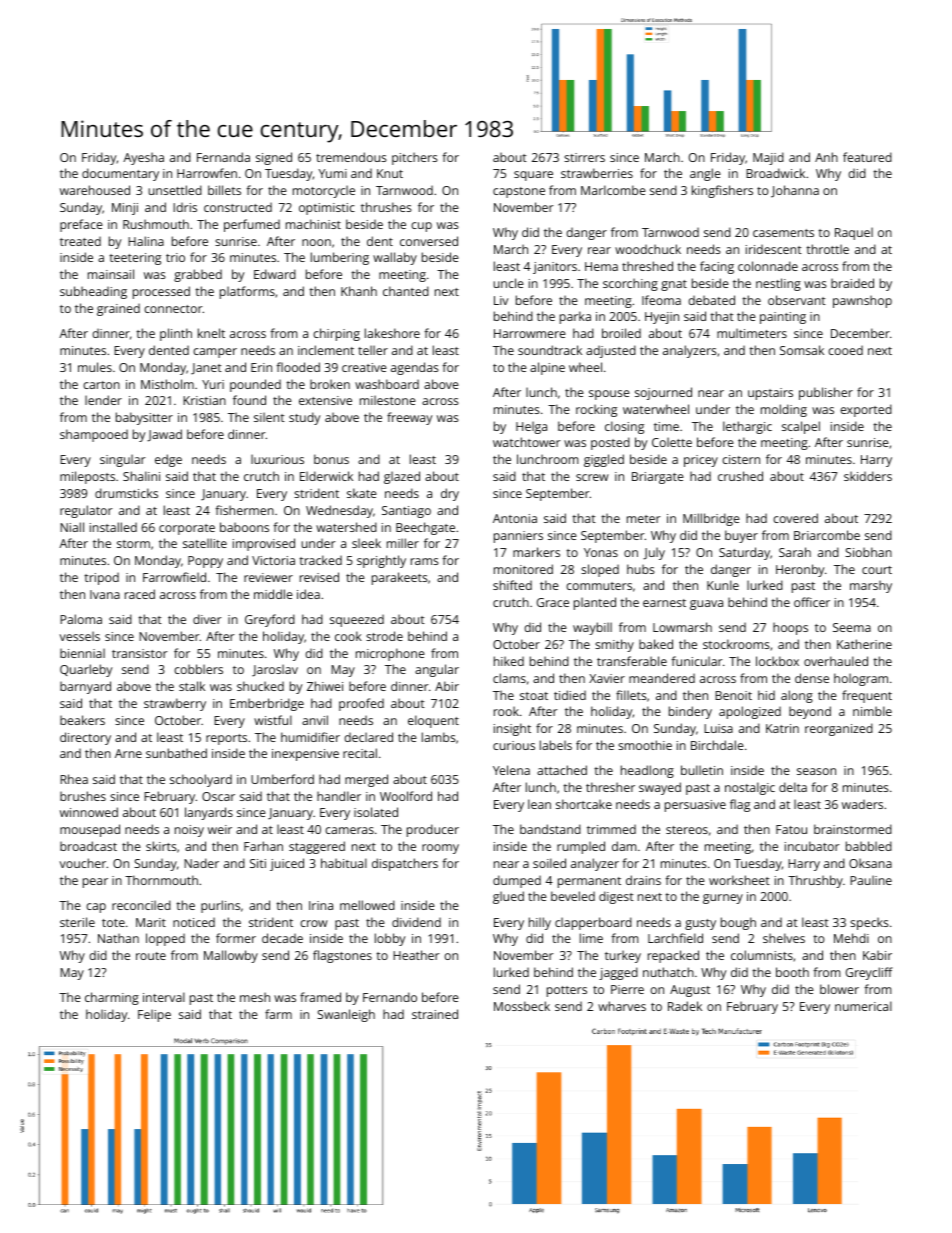 This image has width=952, height=1233. What do you see at coordinates (722, 191) in the image?
I see `kingfishers` at bounding box center [722, 191].
